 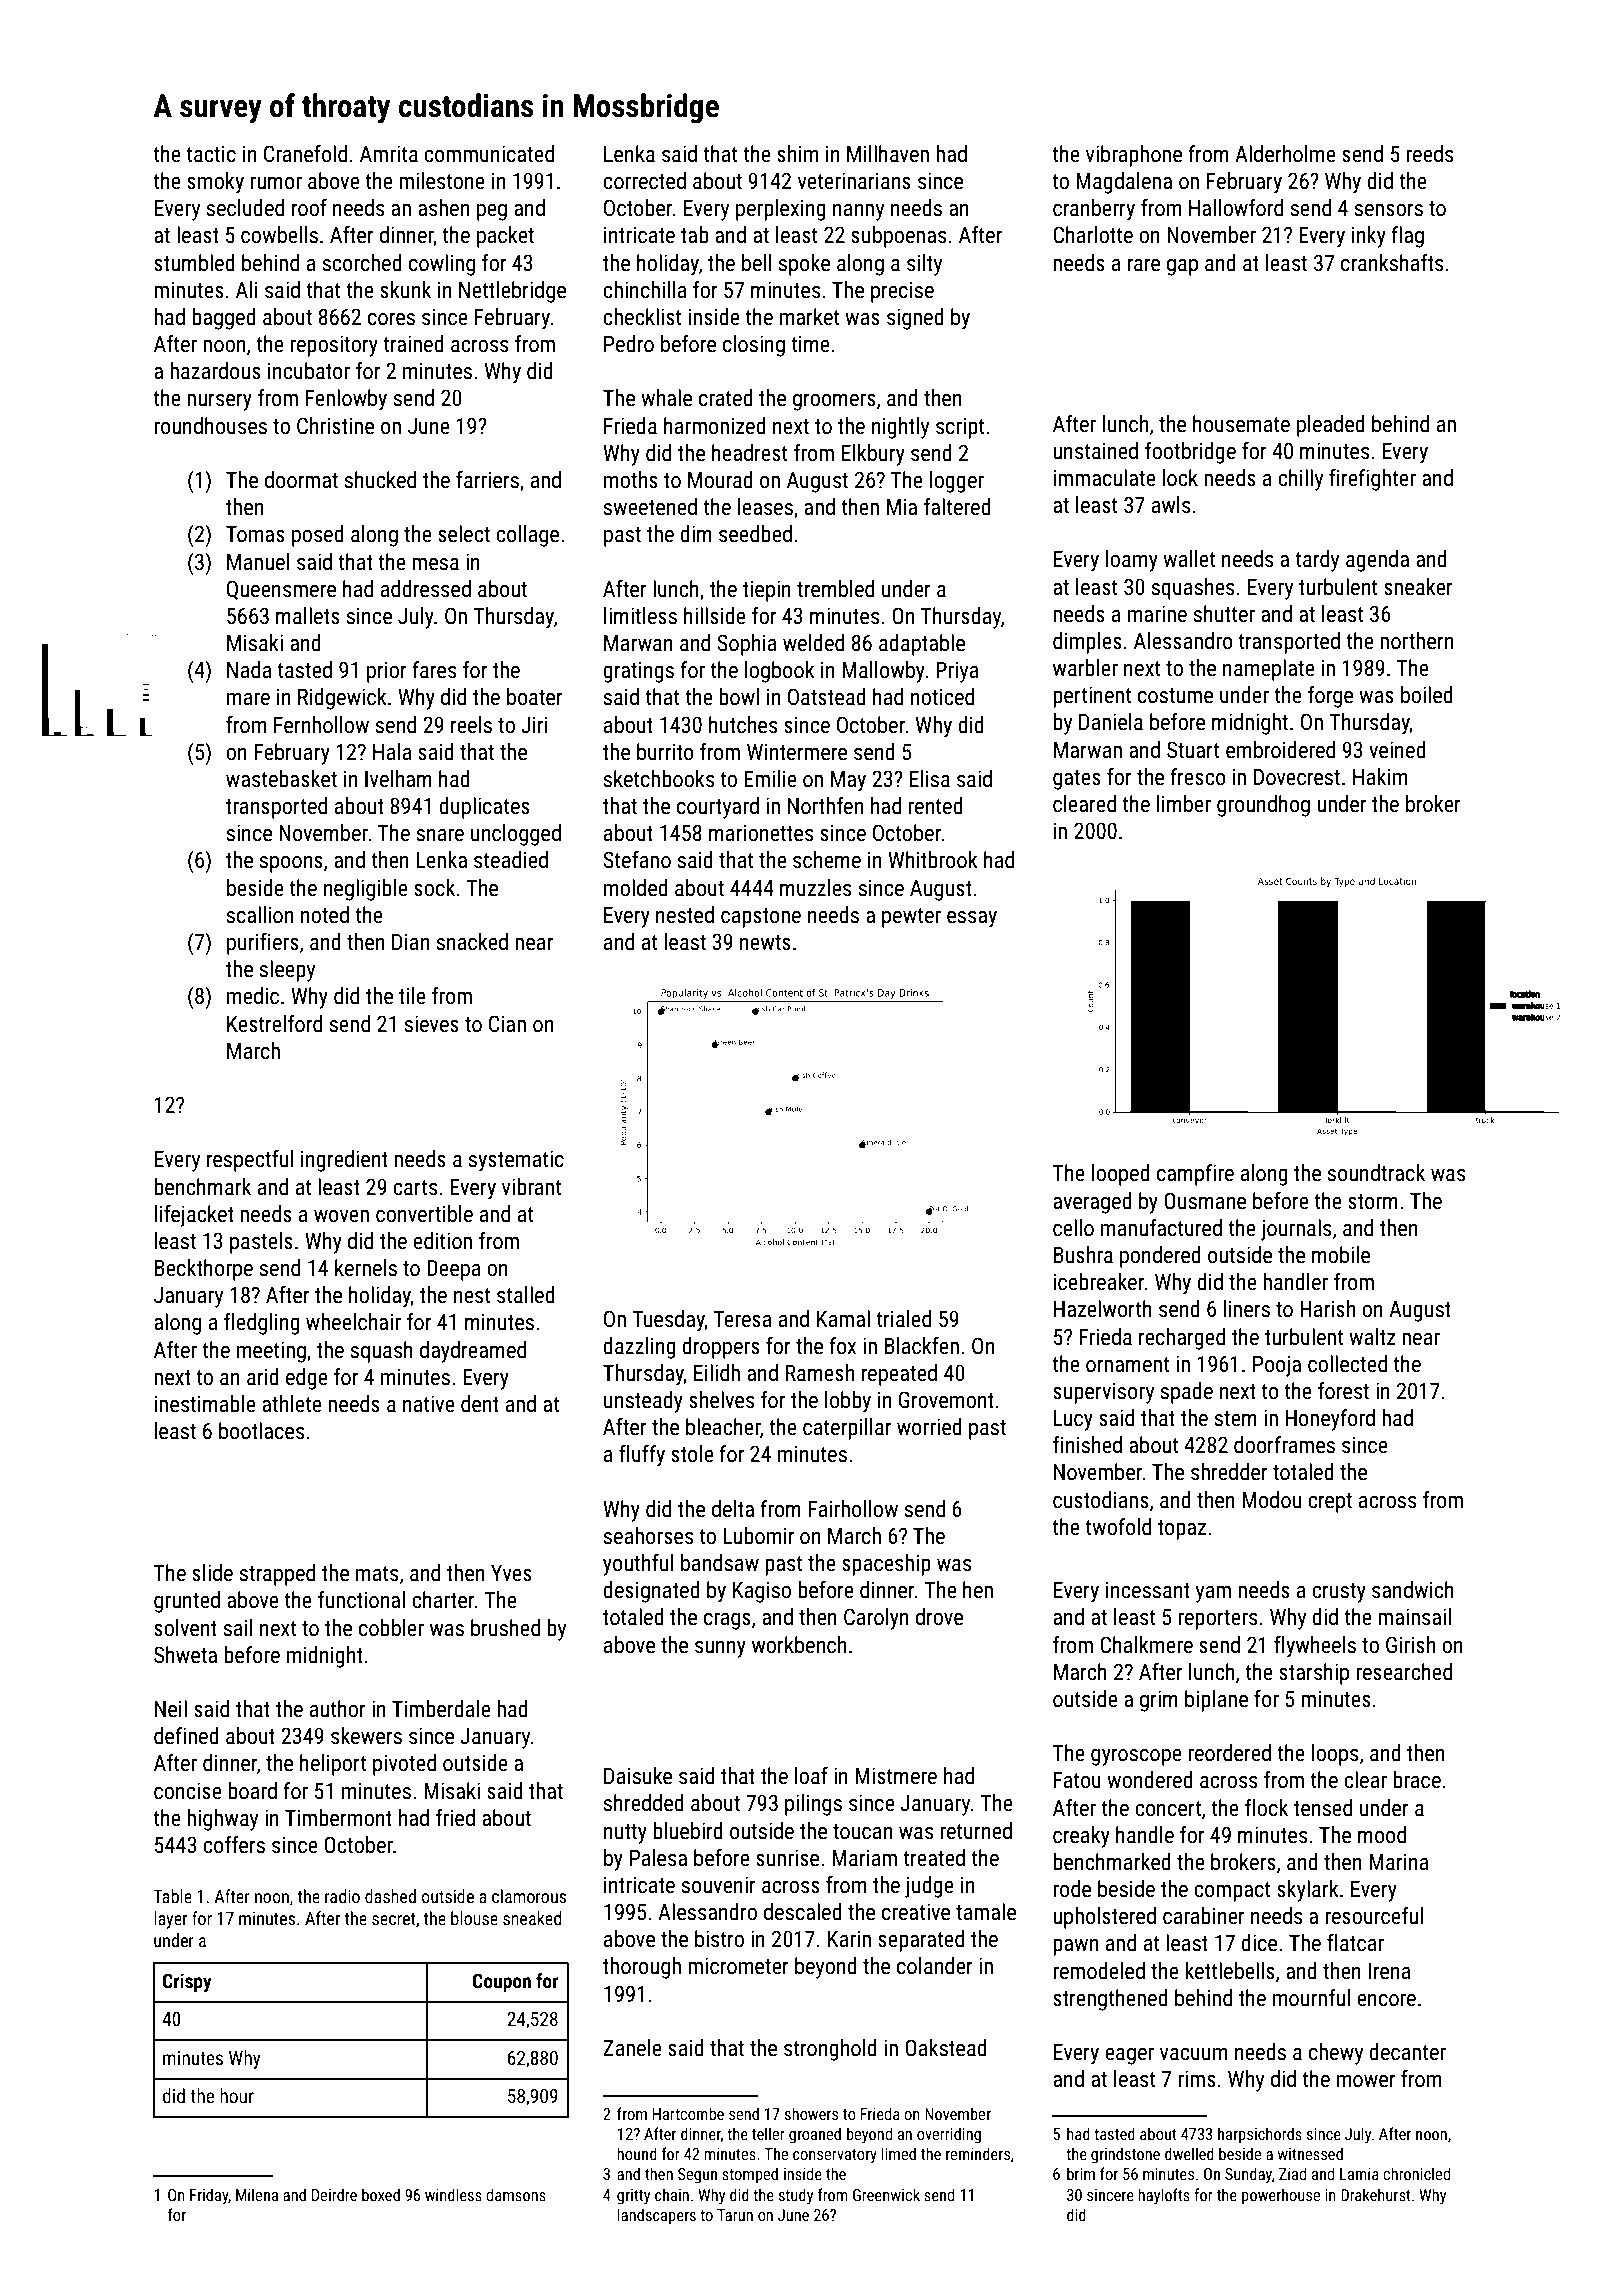 What do you see at coordinates (394, 1919) in the screenshot?
I see `secret` at bounding box center [394, 1919].
